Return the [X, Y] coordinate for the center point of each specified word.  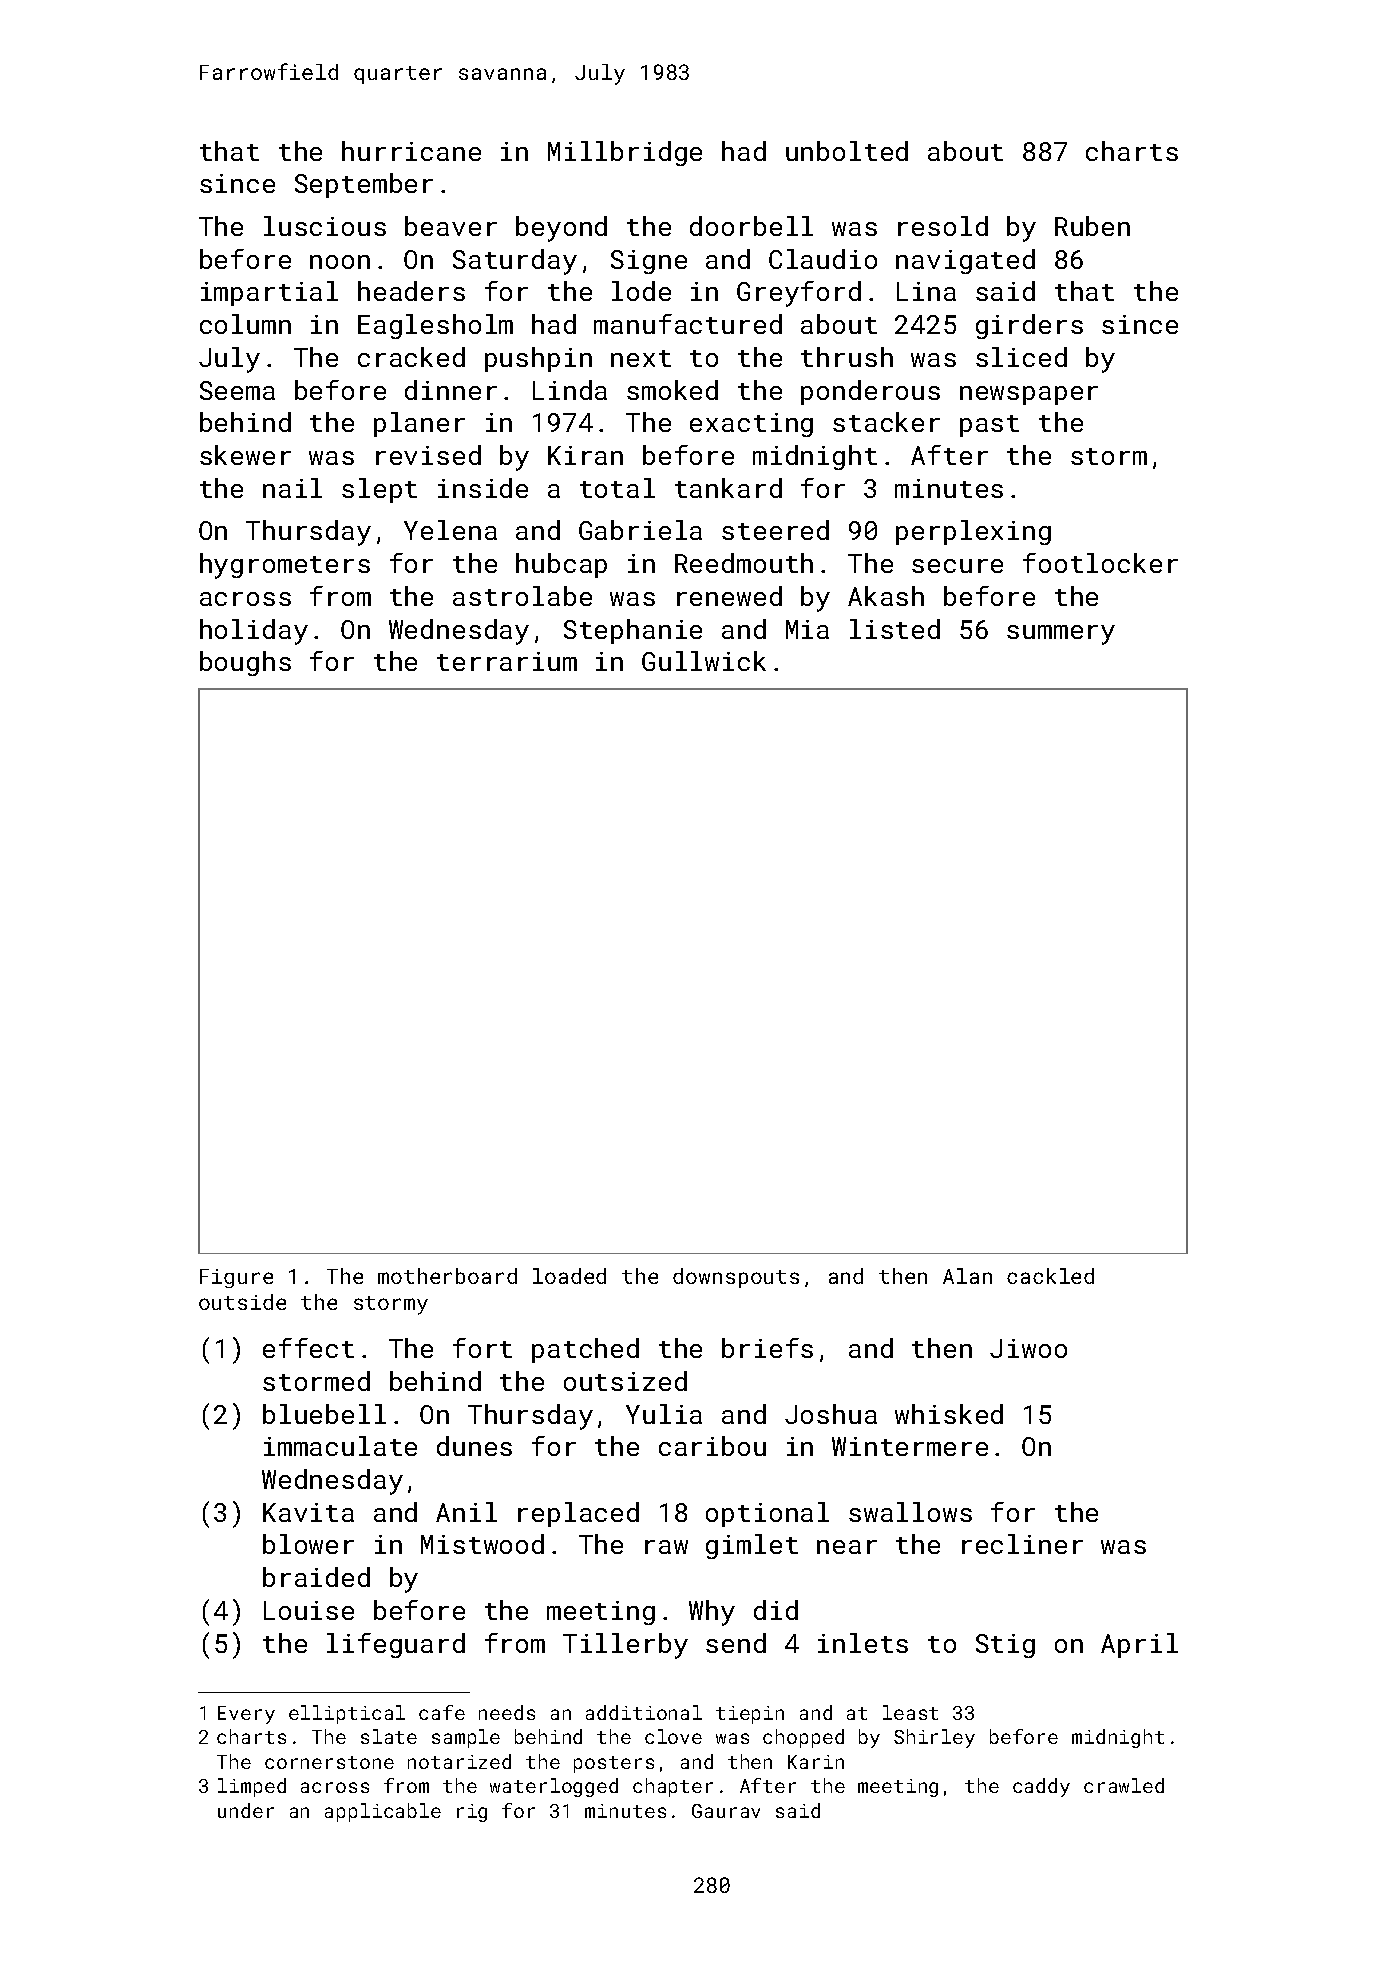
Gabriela [640, 530]
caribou [712, 1446]
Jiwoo [1028, 1348]
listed [895, 629]
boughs [245, 663]
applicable [383, 1812]
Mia [807, 629]
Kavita [308, 1512]
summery [1061, 635]
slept [379, 490]
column [245, 324]
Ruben [1092, 226]
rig [472, 1813]
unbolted [847, 151]
